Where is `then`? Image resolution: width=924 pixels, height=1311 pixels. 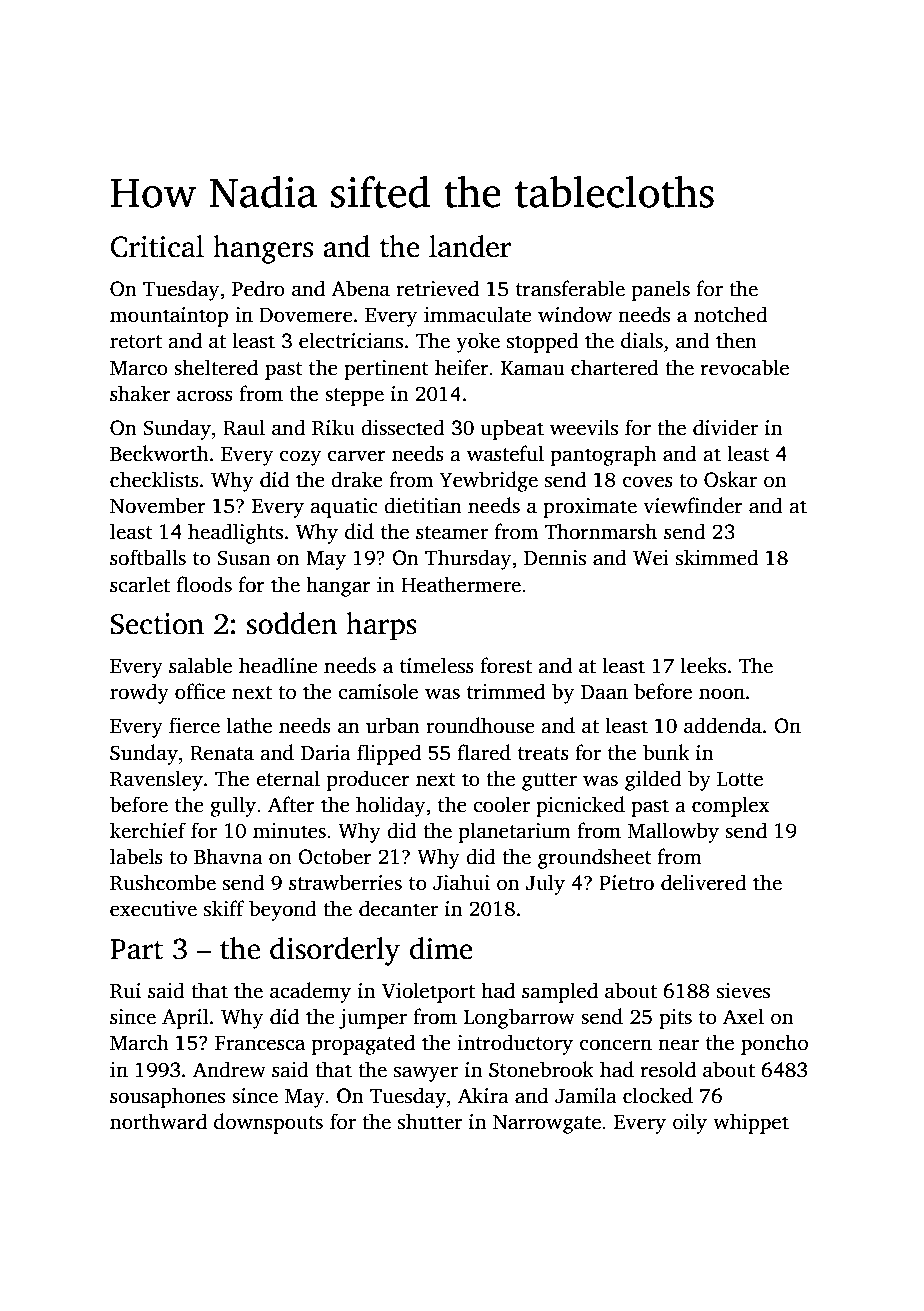
then is located at coordinates (736, 340).
